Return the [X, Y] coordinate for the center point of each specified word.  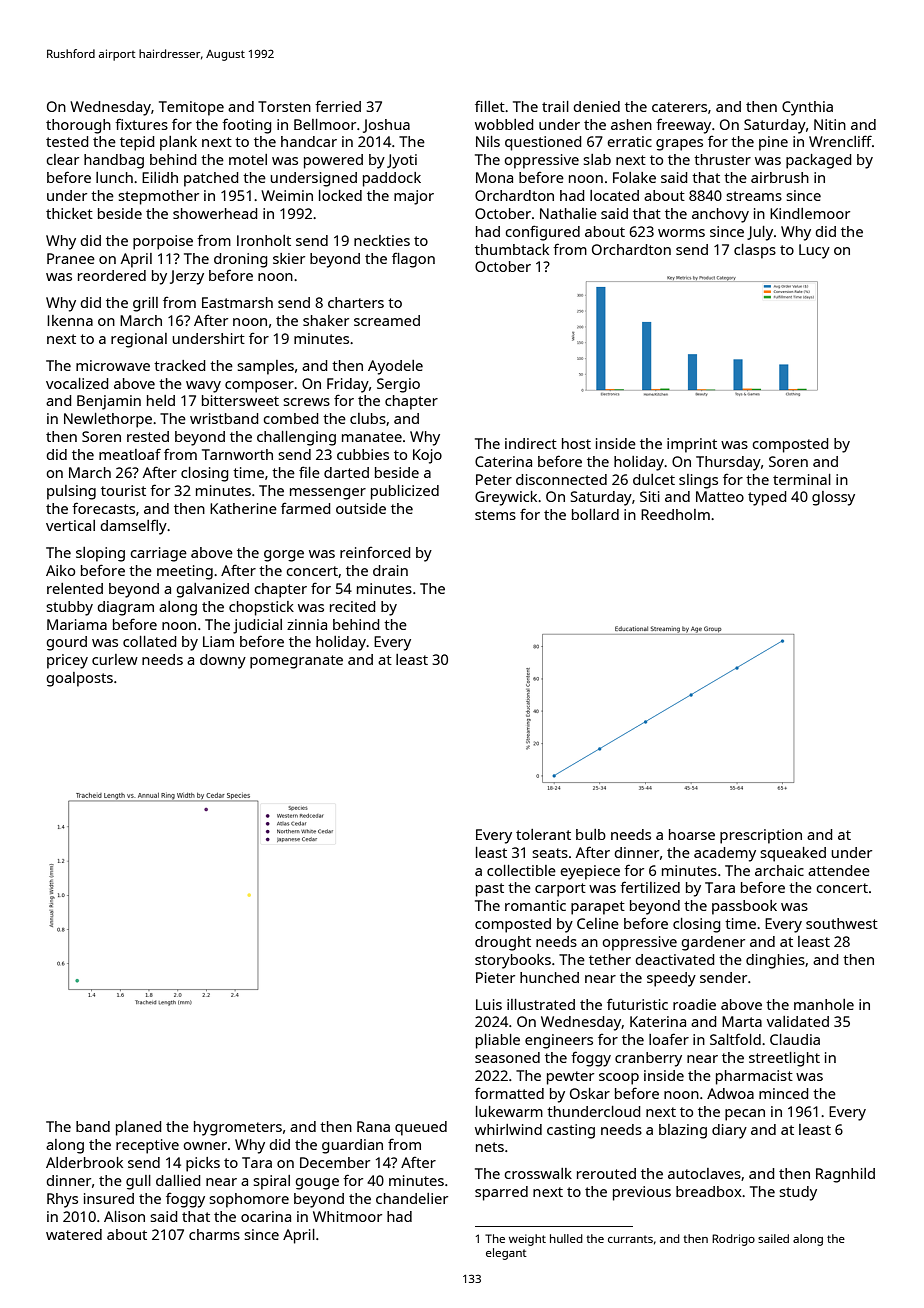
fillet [490, 106]
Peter [494, 479]
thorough [78, 126]
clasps [755, 251]
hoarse [692, 834]
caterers [679, 107]
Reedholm [675, 514]
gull [138, 1182]
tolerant [543, 834]
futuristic [637, 1004]
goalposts [79, 679]
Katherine [243, 508]
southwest [842, 923]
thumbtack [512, 249]
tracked [179, 365]
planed [138, 1128]
